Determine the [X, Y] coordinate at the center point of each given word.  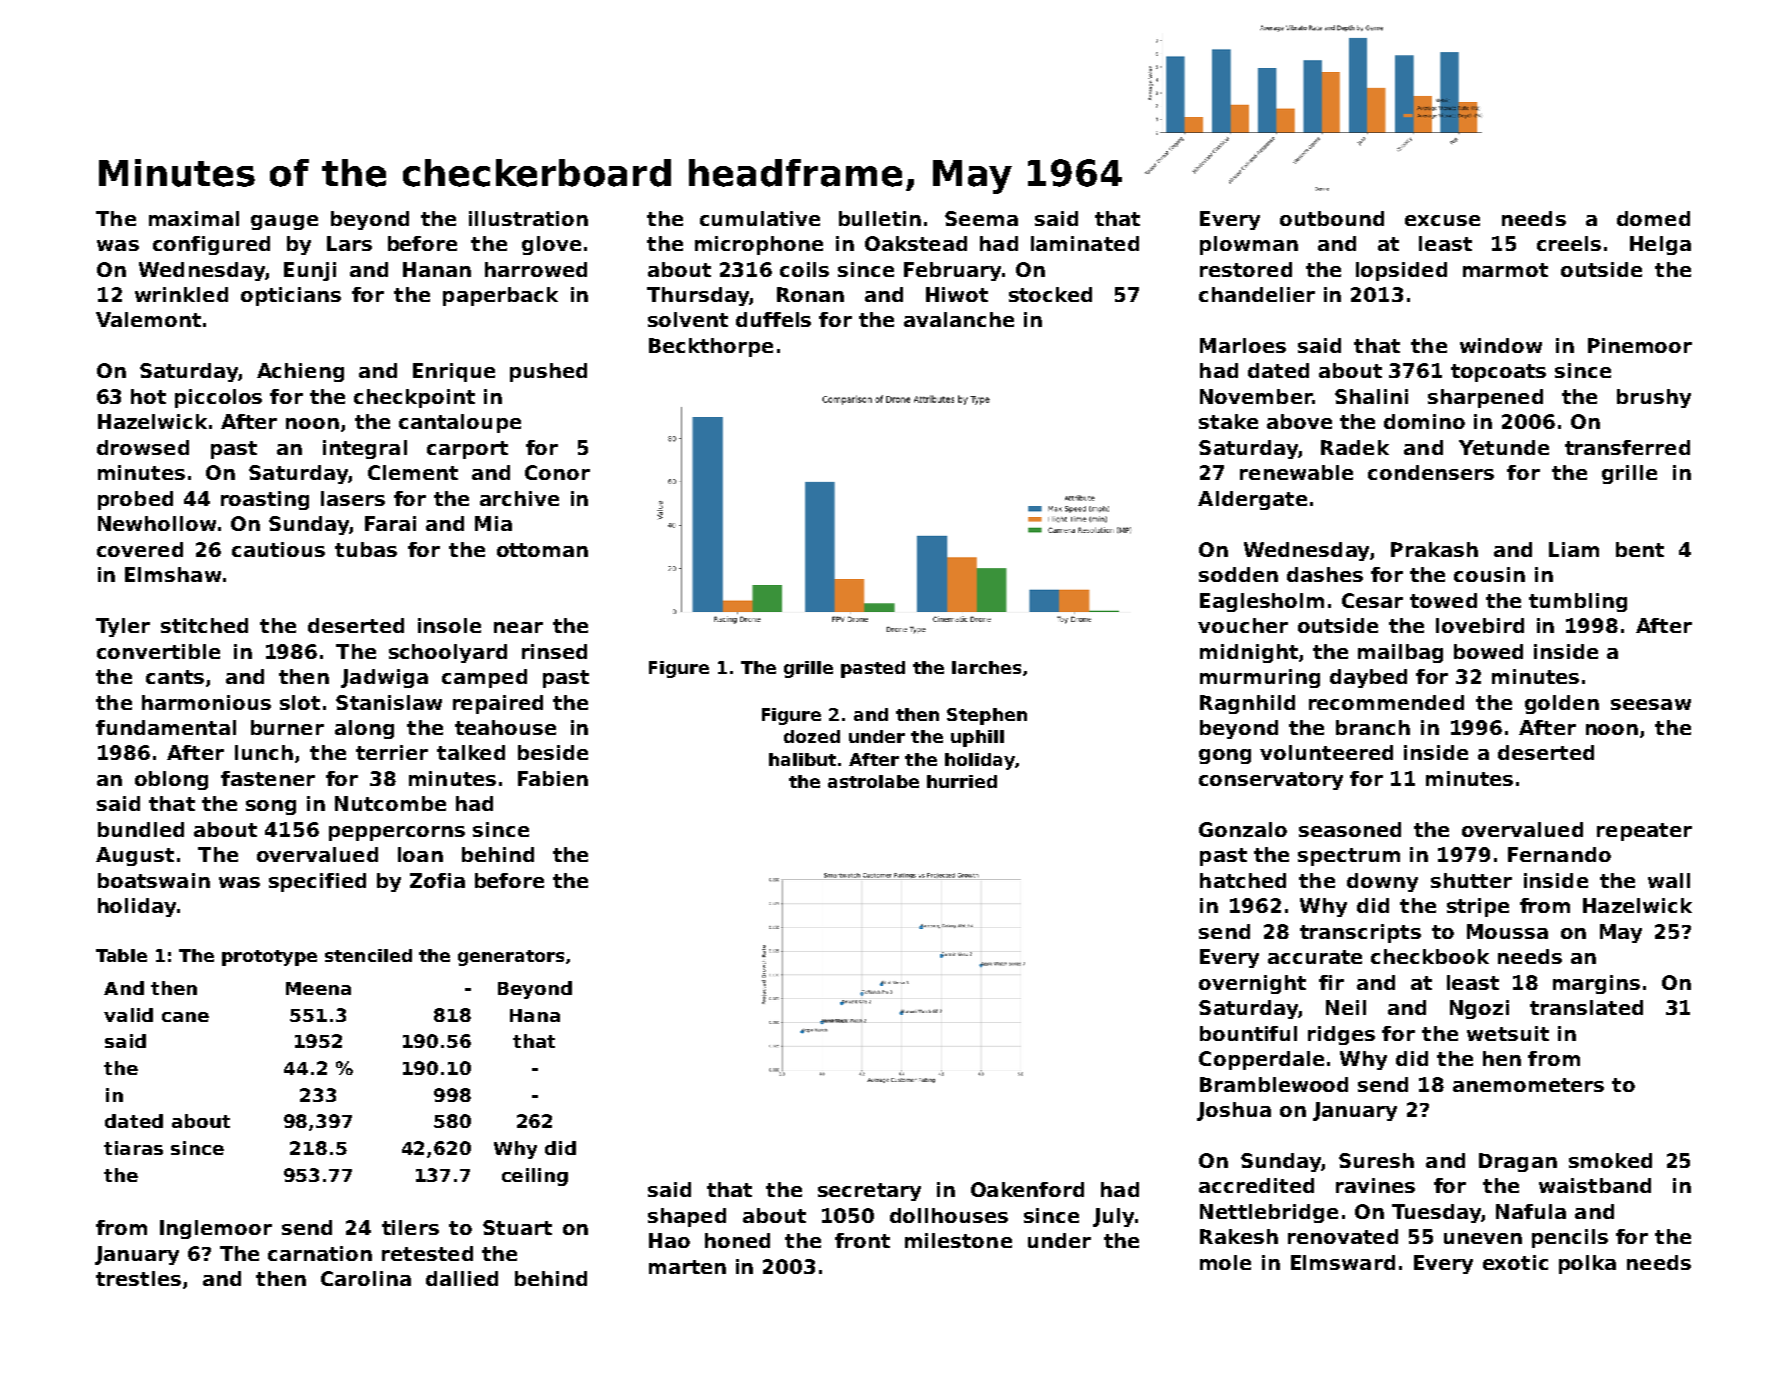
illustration [528, 218]
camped [484, 678]
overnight [1252, 984]
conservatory [1271, 781]
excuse [1442, 220]
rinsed [554, 651]
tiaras [133, 1148]
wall [1669, 880]
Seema [981, 218]
